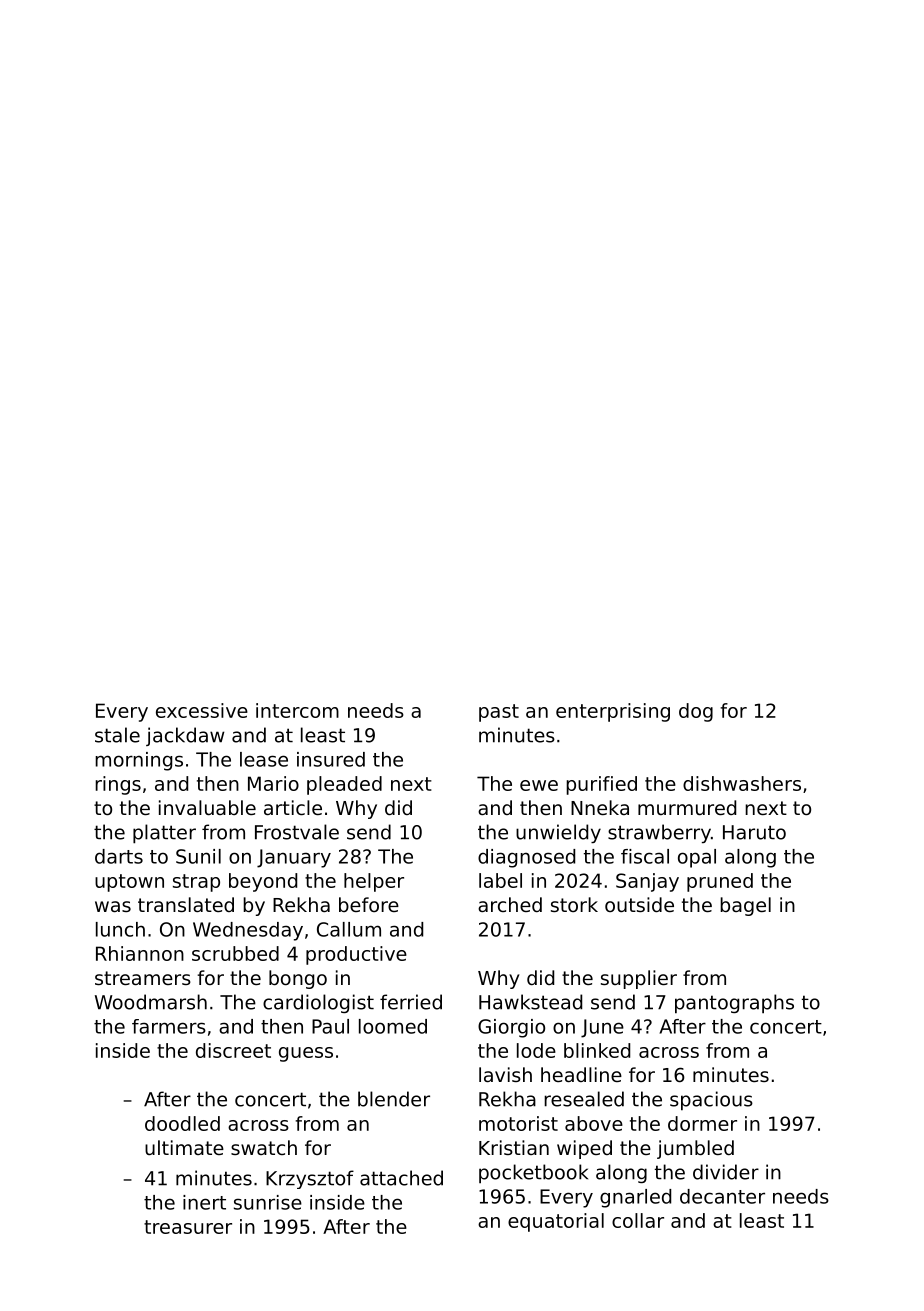 The height and width of the screenshot is (1311, 924). I want to click on dog, so click(696, 712).
